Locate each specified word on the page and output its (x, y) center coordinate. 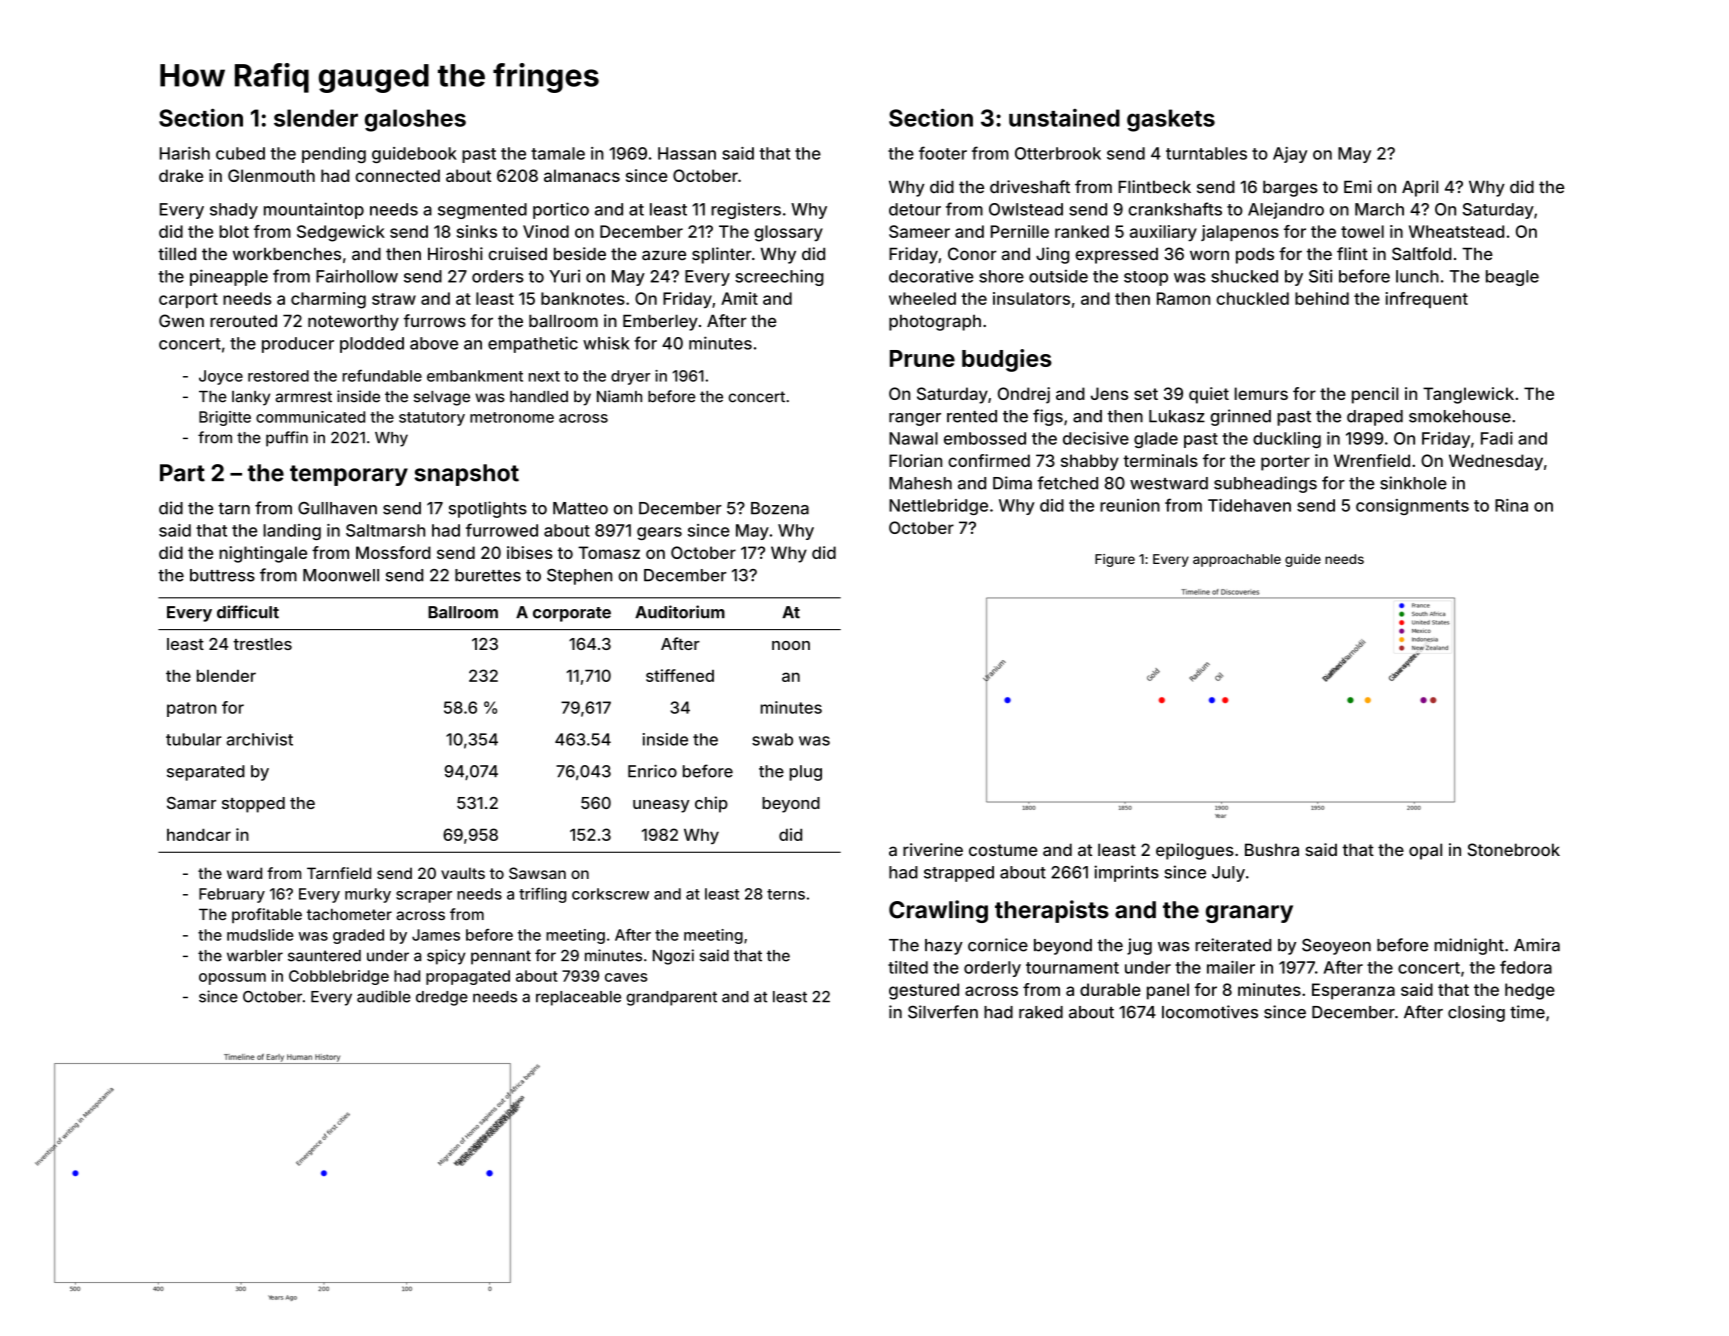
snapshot (466, 475)
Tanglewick (1468, 395)
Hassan (687, 153)
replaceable (578, 998)
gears (659, 533)
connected (397, 175)
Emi (1358, 186)
